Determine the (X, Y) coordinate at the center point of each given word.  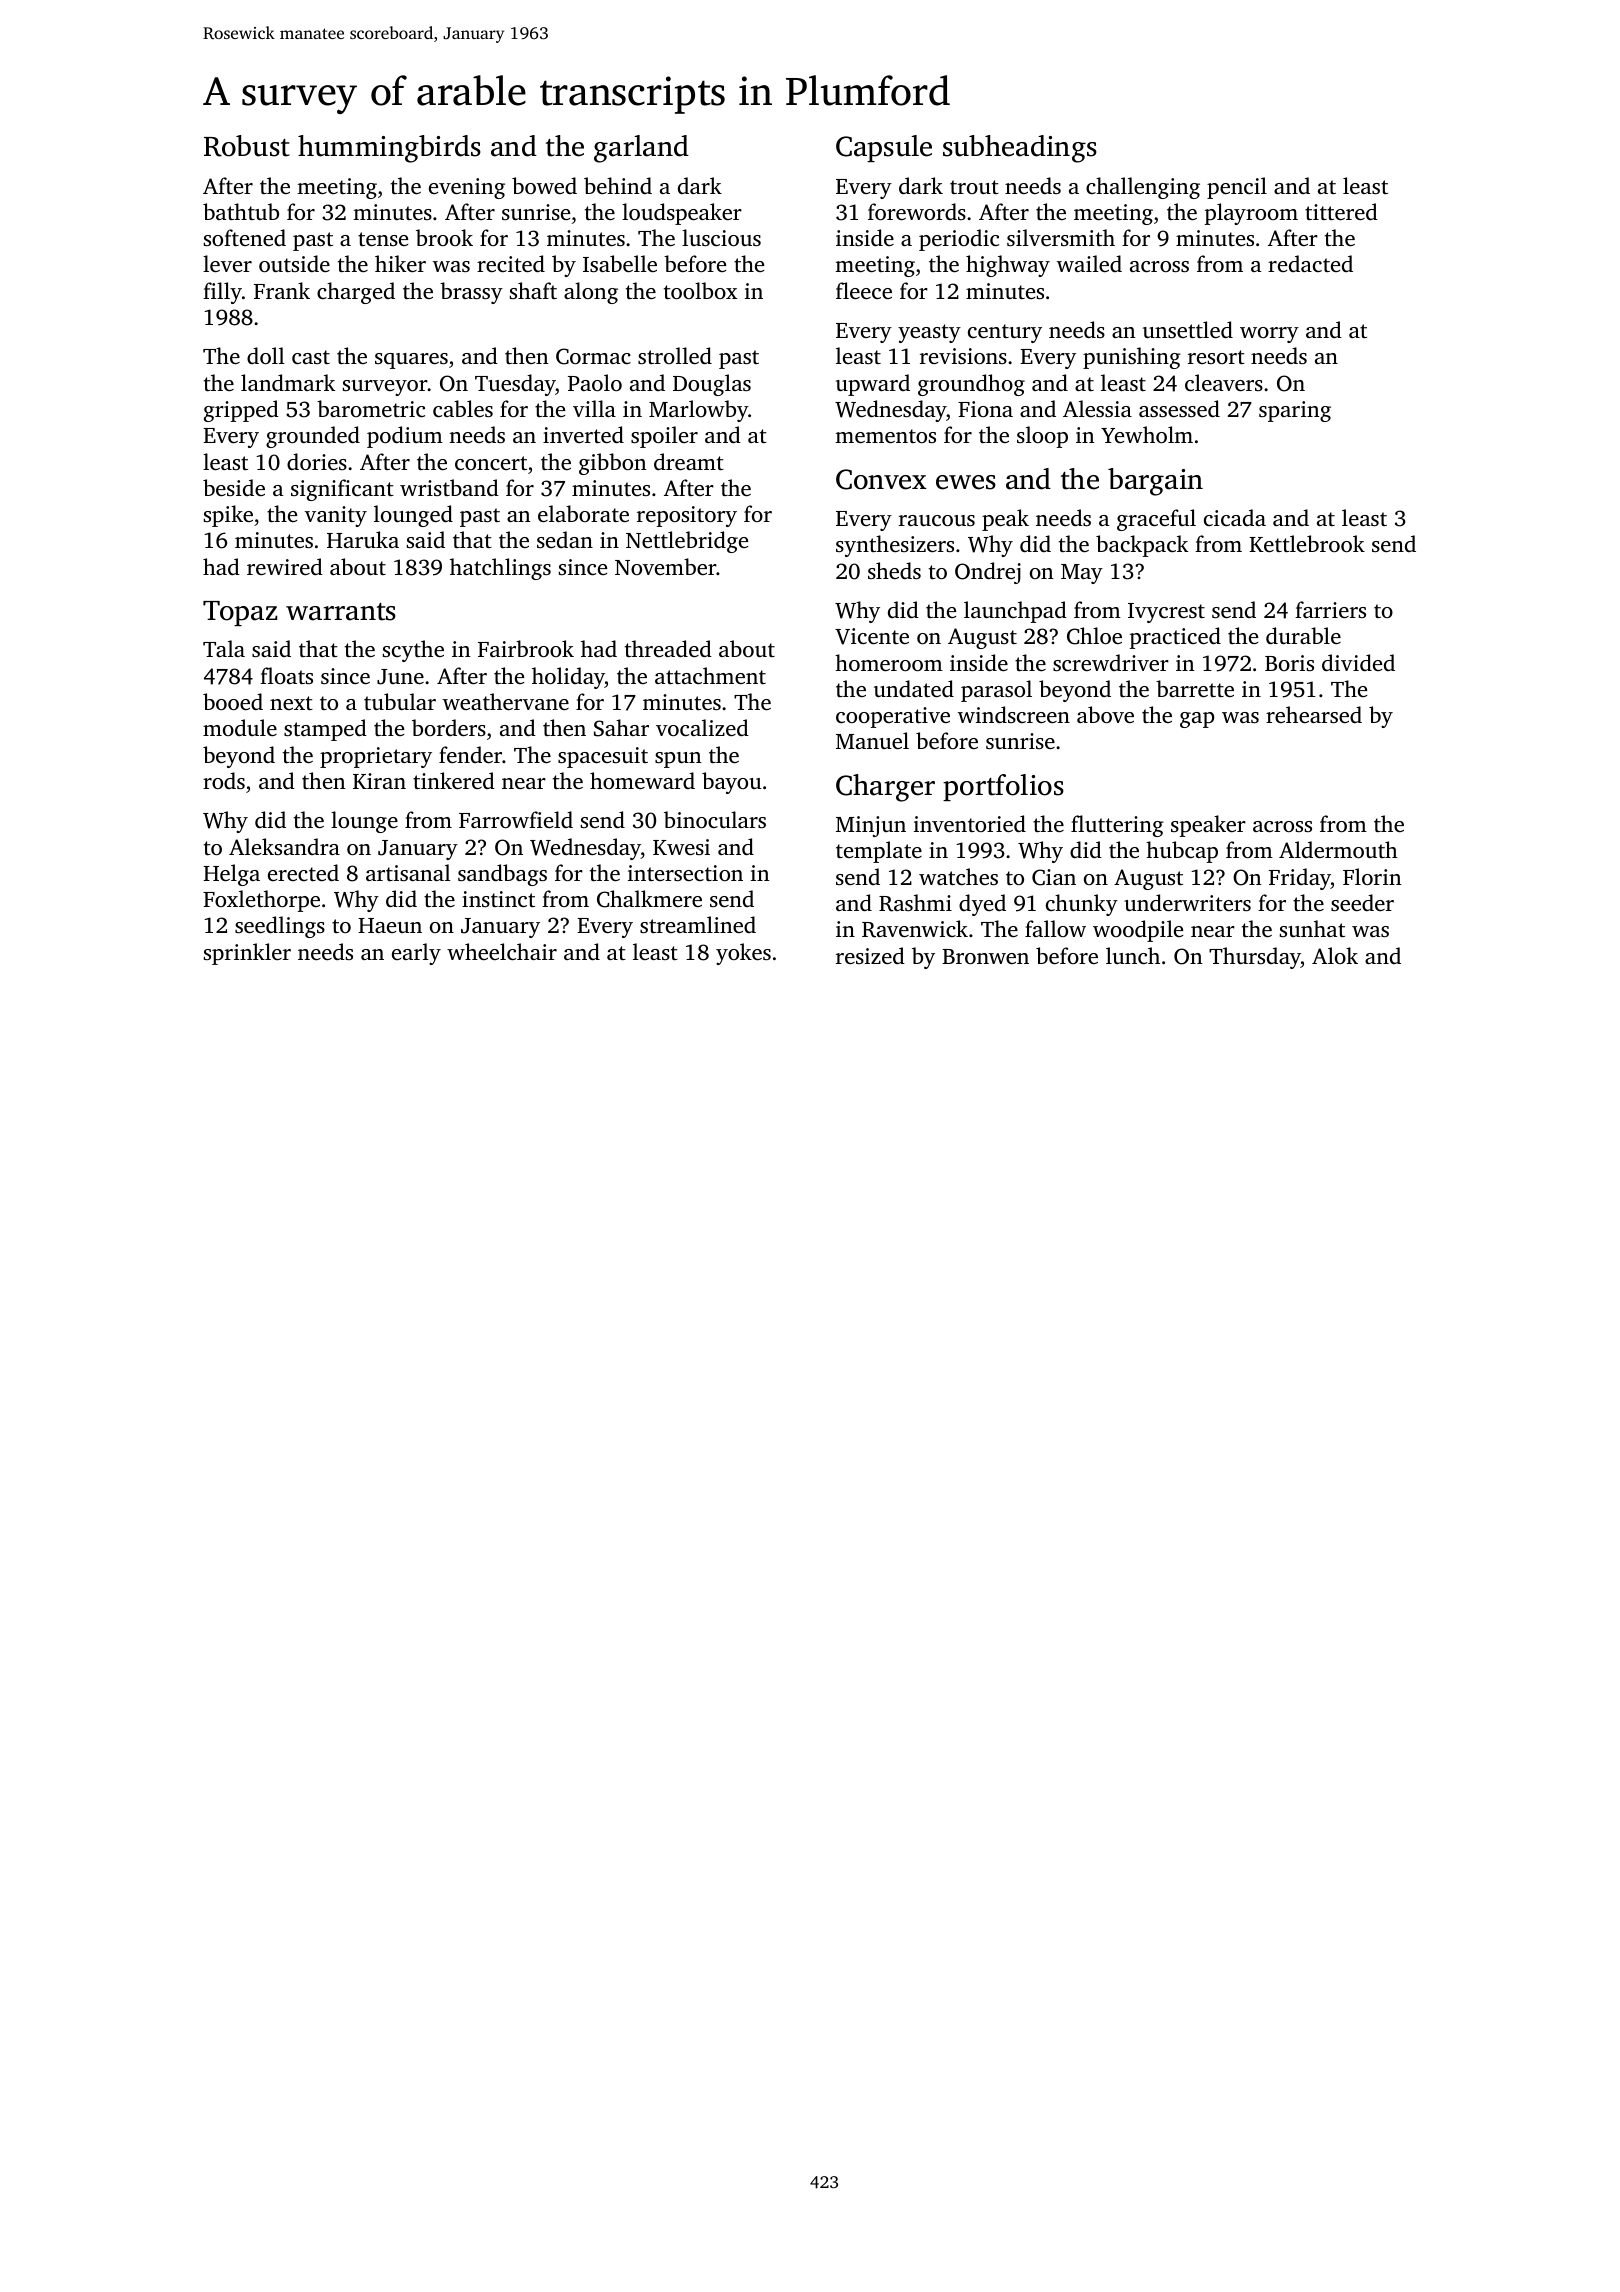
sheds (894, 570)
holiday (568, 678)
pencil (1237, 188)
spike (228, 516)
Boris (1289, 663)
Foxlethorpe (261, 901)
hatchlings (500, 569)
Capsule (884, 148)
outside (294, 263)
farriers (1330, 609)
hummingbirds (389, 149)
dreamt (689, 461)
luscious (721, 237)
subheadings (1020, 149)
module (240, 727)
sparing (1295, 411)
